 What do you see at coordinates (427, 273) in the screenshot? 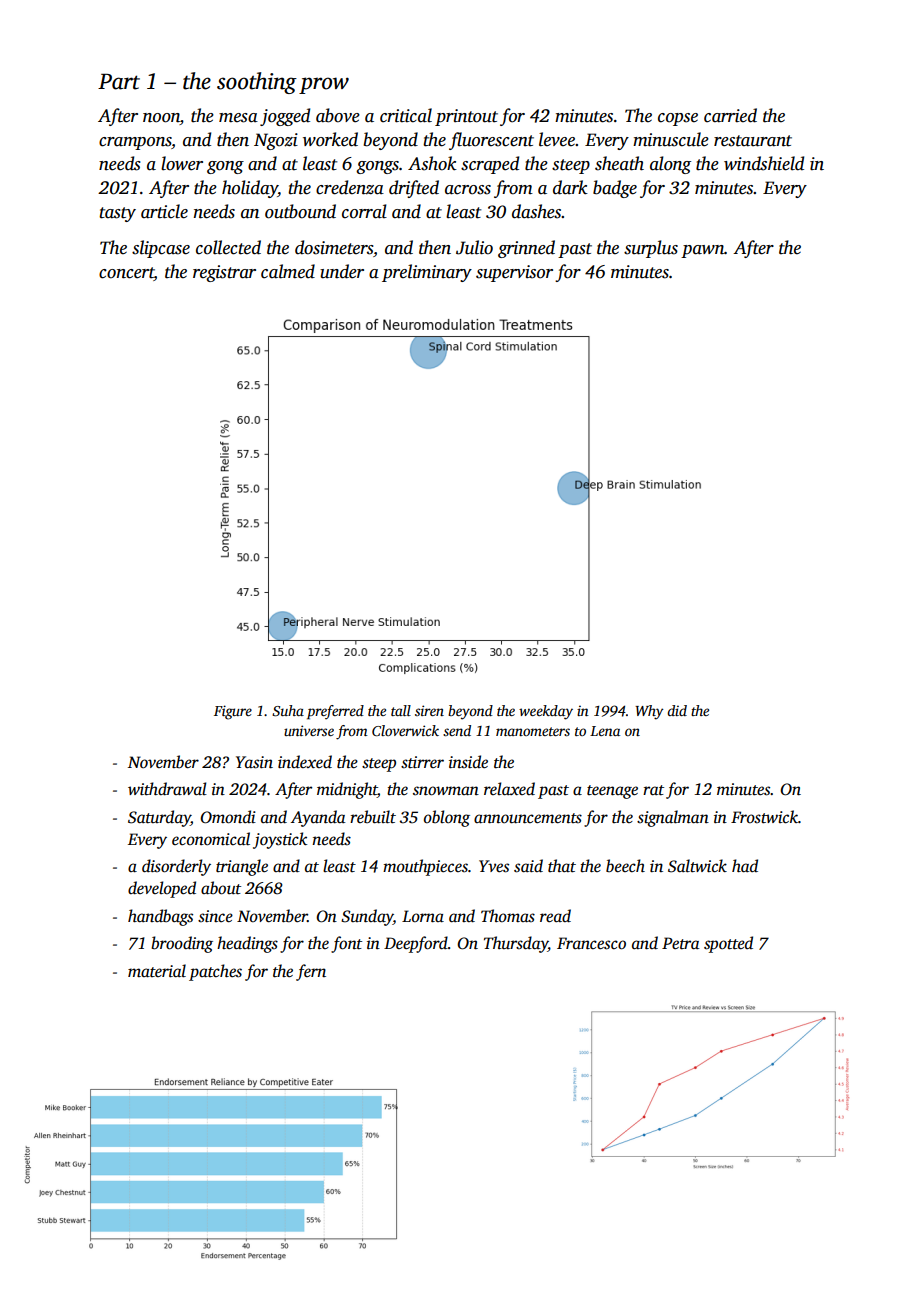
I see `preliminary` at bounding box center [427, 273].
